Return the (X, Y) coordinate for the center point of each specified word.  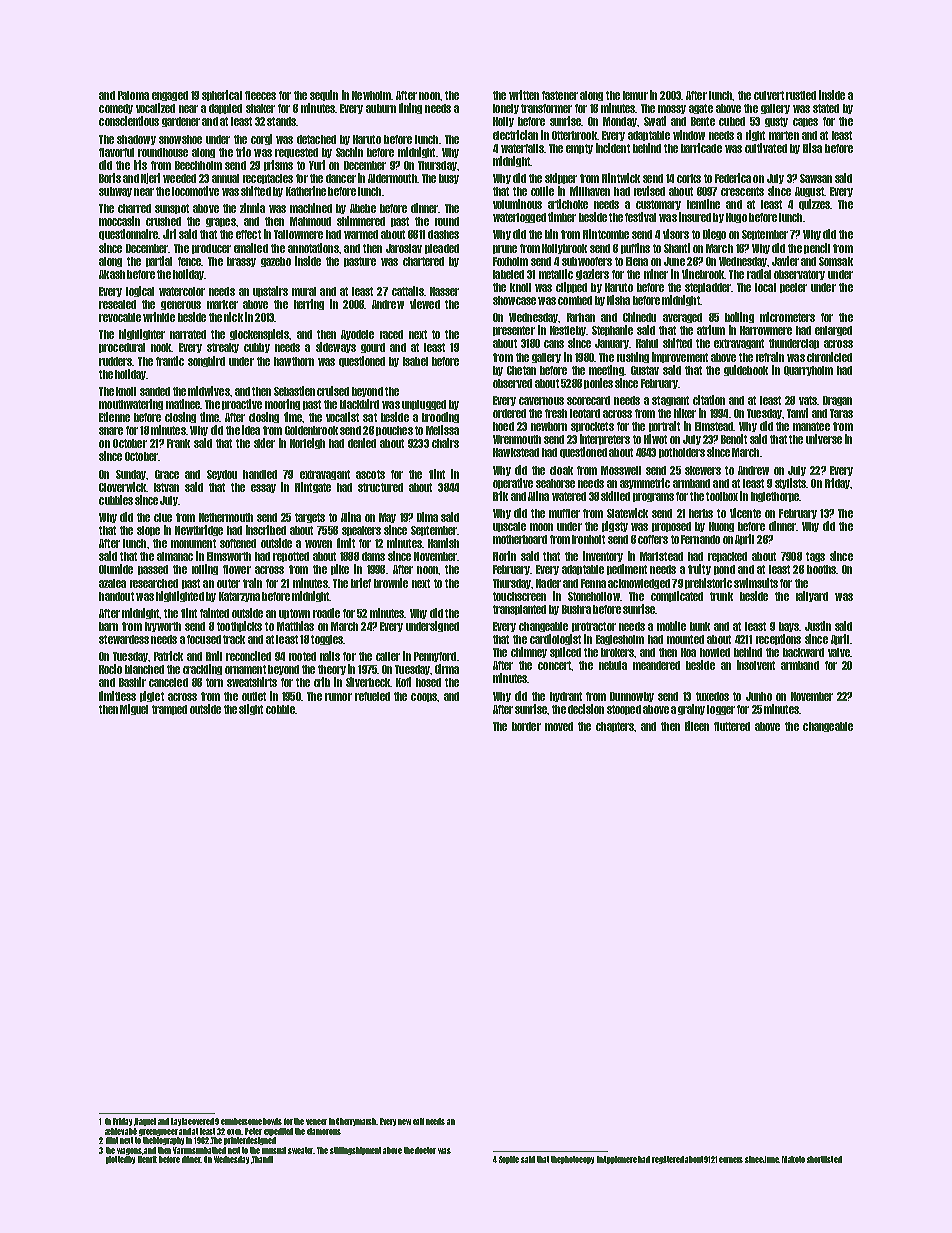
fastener (560, 95)
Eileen (697, 726)
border (526, 726)
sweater (301, 1150)
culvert (769, 95)
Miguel (134, 709)
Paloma (133, 95)
